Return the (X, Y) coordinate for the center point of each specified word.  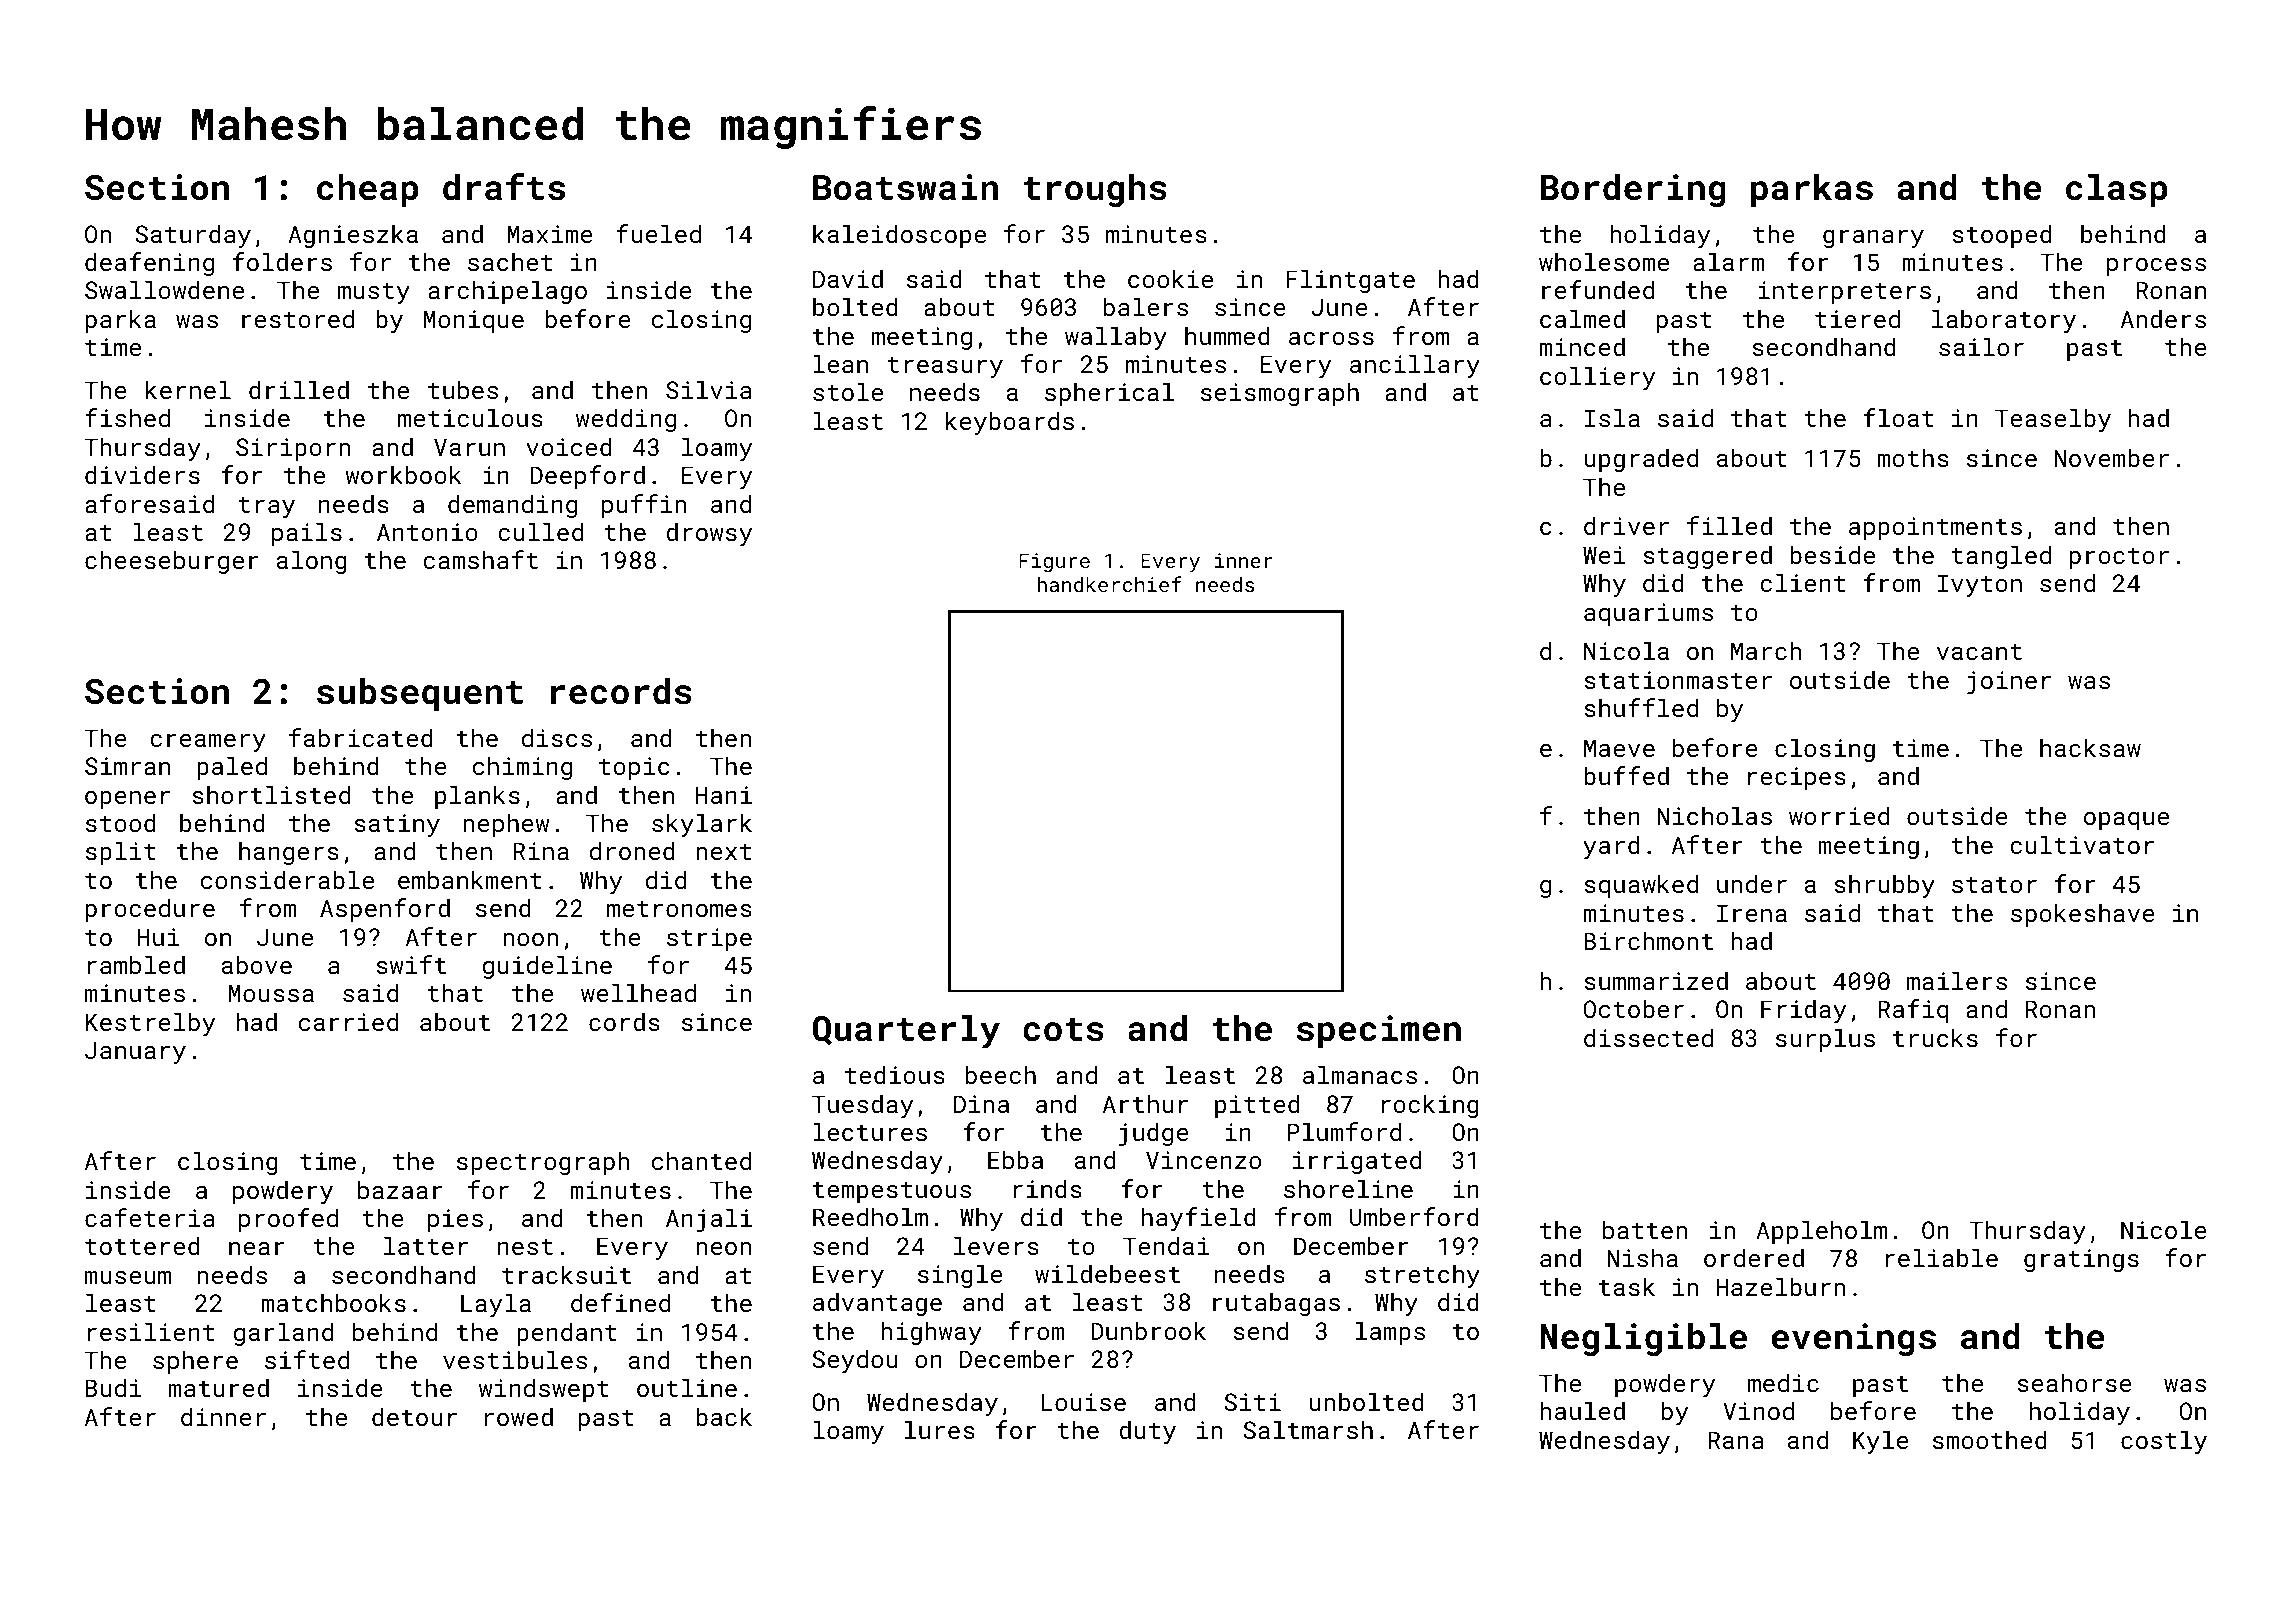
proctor (2119, 558)
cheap (368, 190)
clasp (2117, 190)
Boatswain (905, 187)
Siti (1252, 1402)
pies (455, 1220)
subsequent (420, 694)
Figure (1054, 562)
